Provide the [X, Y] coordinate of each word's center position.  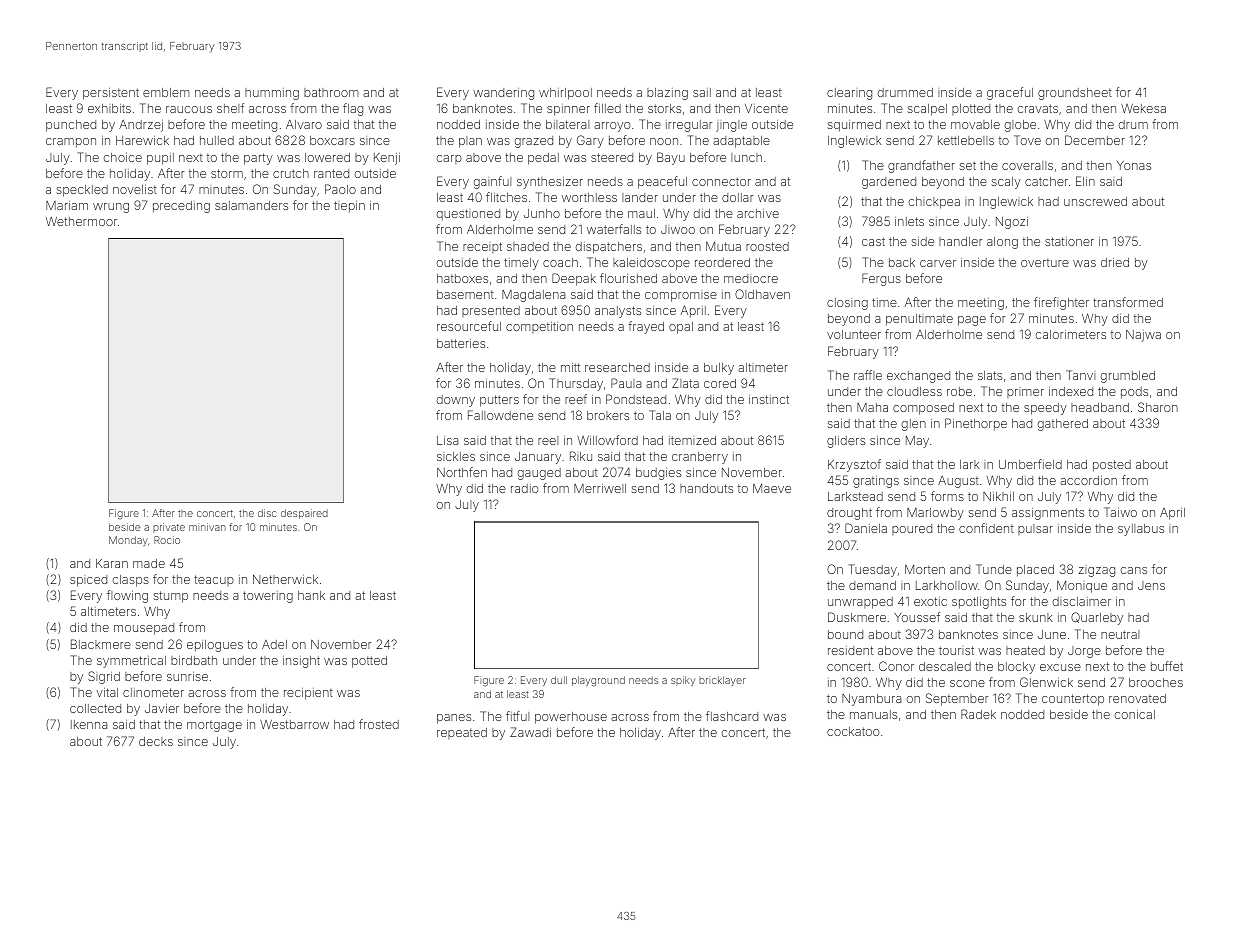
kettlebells [966, 140]
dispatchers [609, 248]
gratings [876, 482]
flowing [127, 596]
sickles [456, 456]
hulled [217, 140]
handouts [706, 488]
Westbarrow [294, 724]
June [1052, 634]
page [972, 321]
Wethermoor [81, 221]
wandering [503, 94]
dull [559, 680]
